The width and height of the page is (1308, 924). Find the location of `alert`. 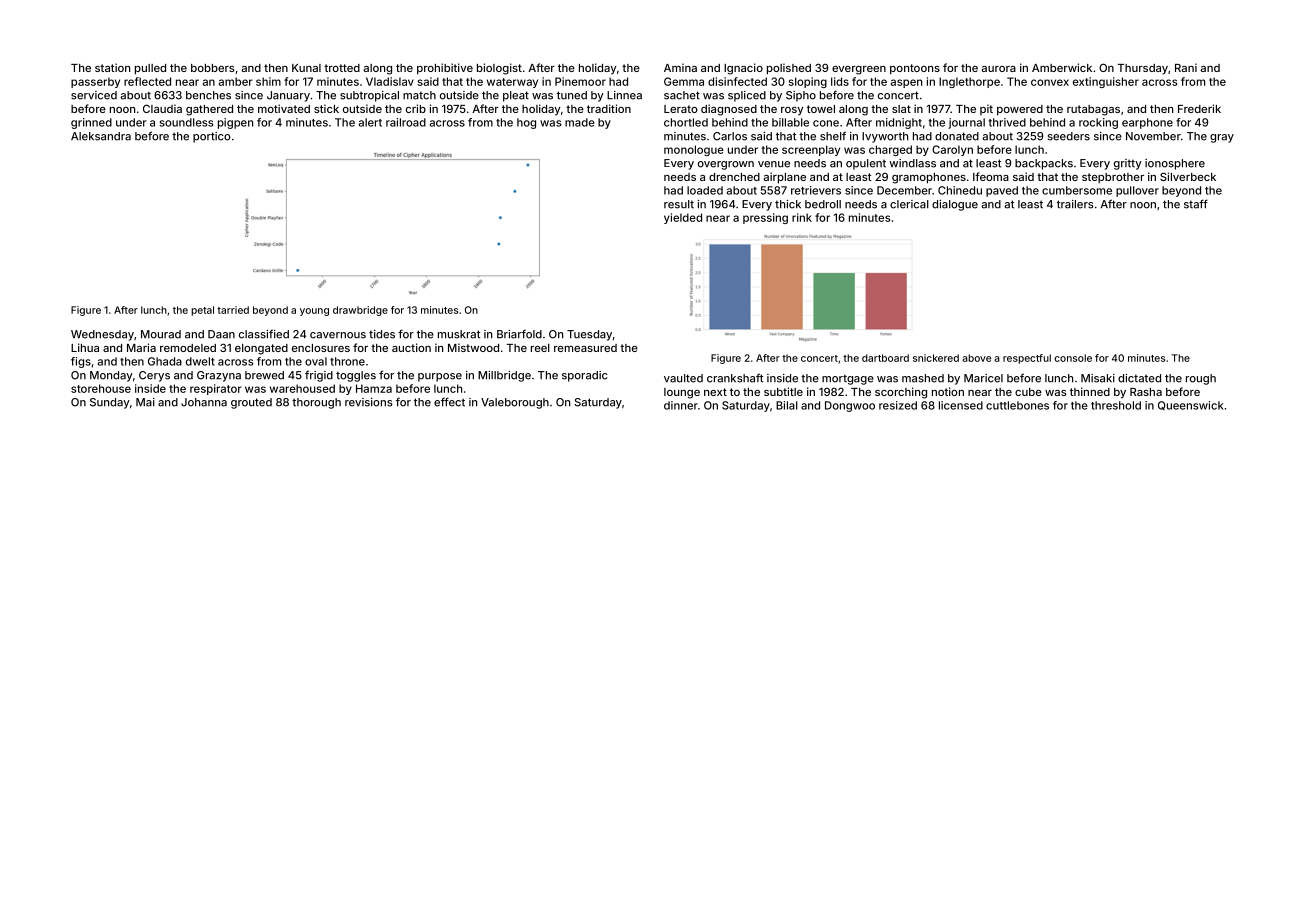

alert is located at coordinates (370, 122).
